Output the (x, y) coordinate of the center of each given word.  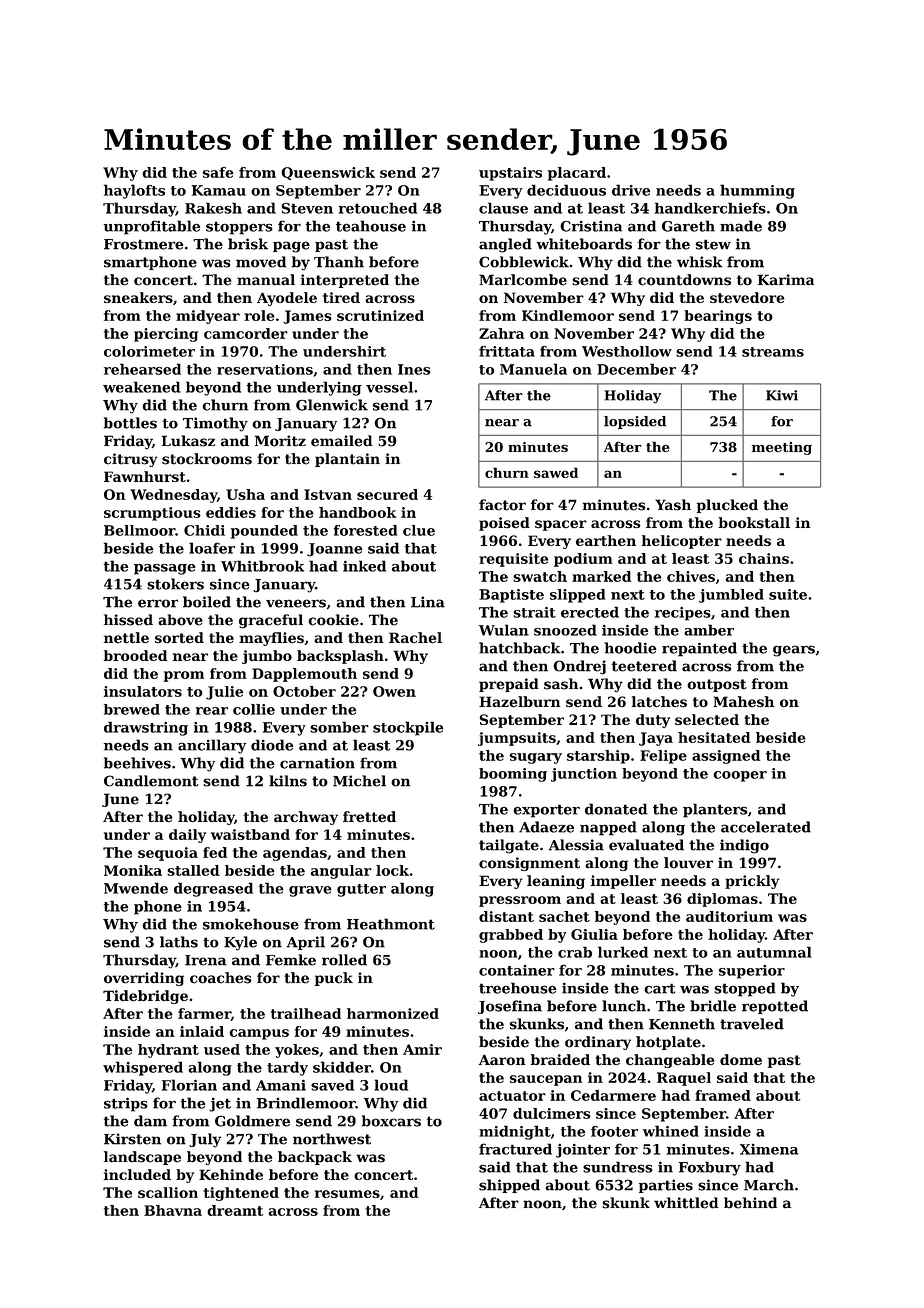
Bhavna (173, 1210)
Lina (428, 602)
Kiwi (782, 395)
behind (750, 1203)
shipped (509, 1186)
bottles (130, 423)
